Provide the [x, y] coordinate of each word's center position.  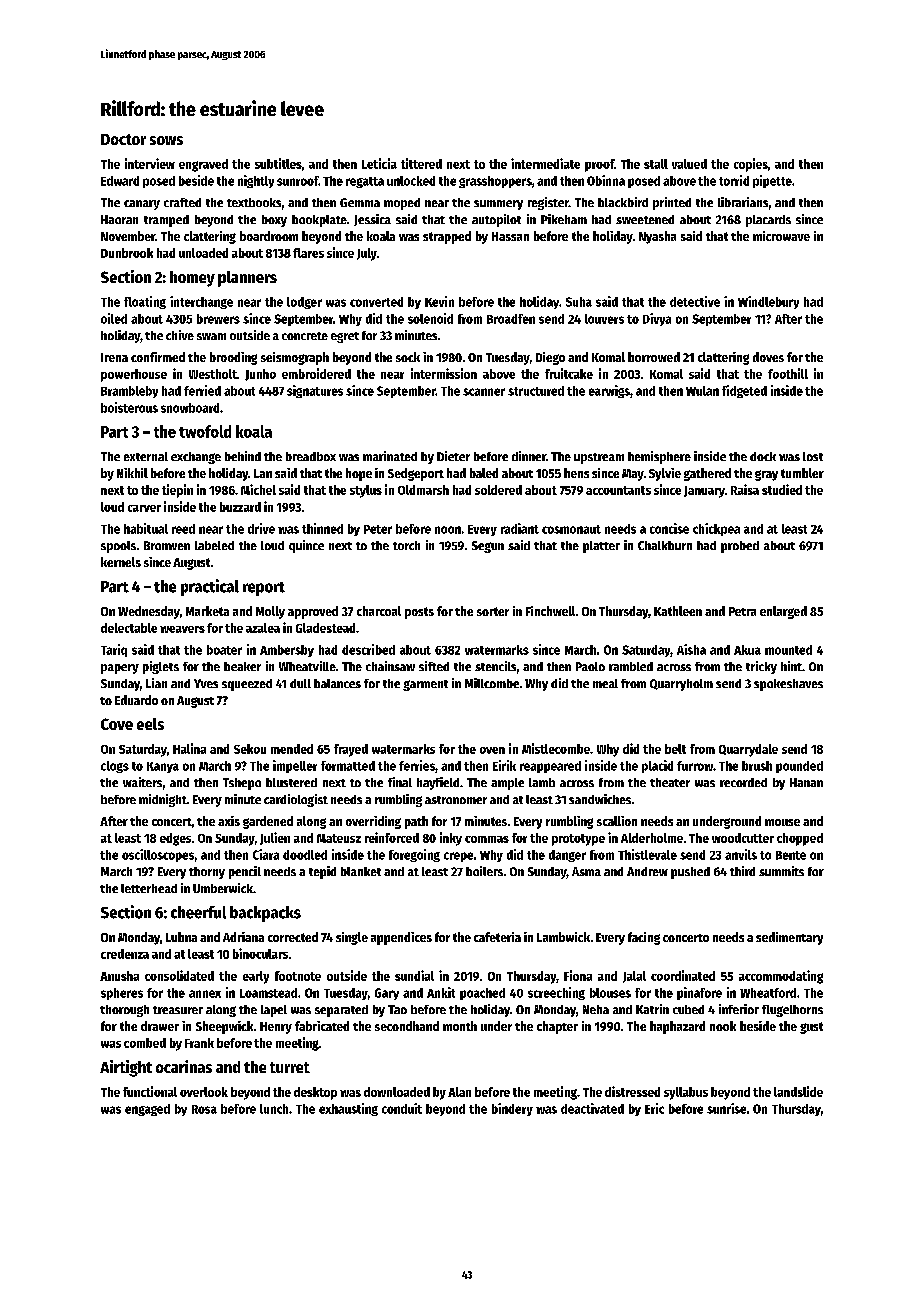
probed [740, 547]
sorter [493, 611]
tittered [421, 163]
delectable [129, 628]
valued [689, 164]
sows [166, 140]
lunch [274, 1109]
